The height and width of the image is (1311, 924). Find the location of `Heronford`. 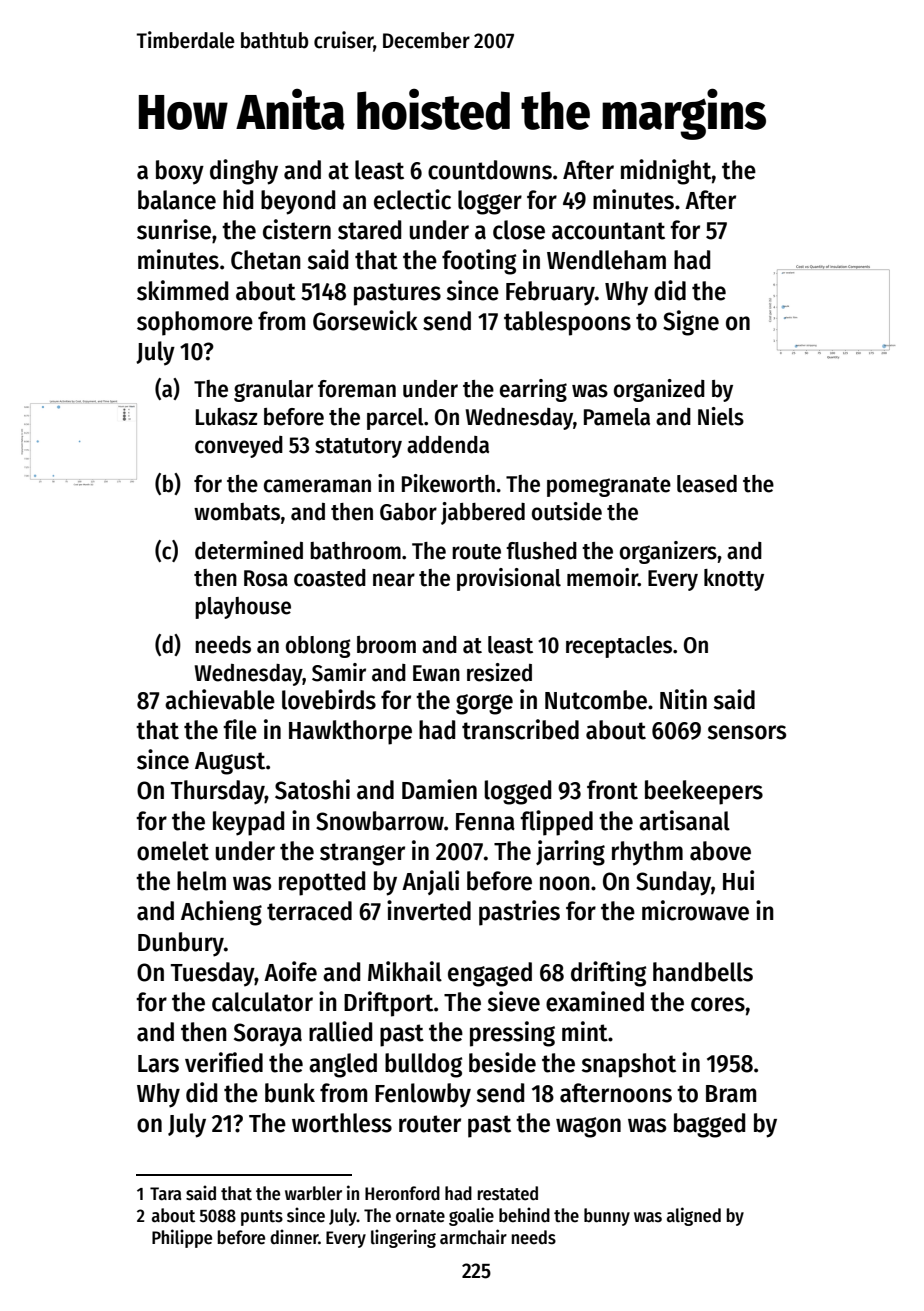

Heronford is located at coordinates (402, 1193).
